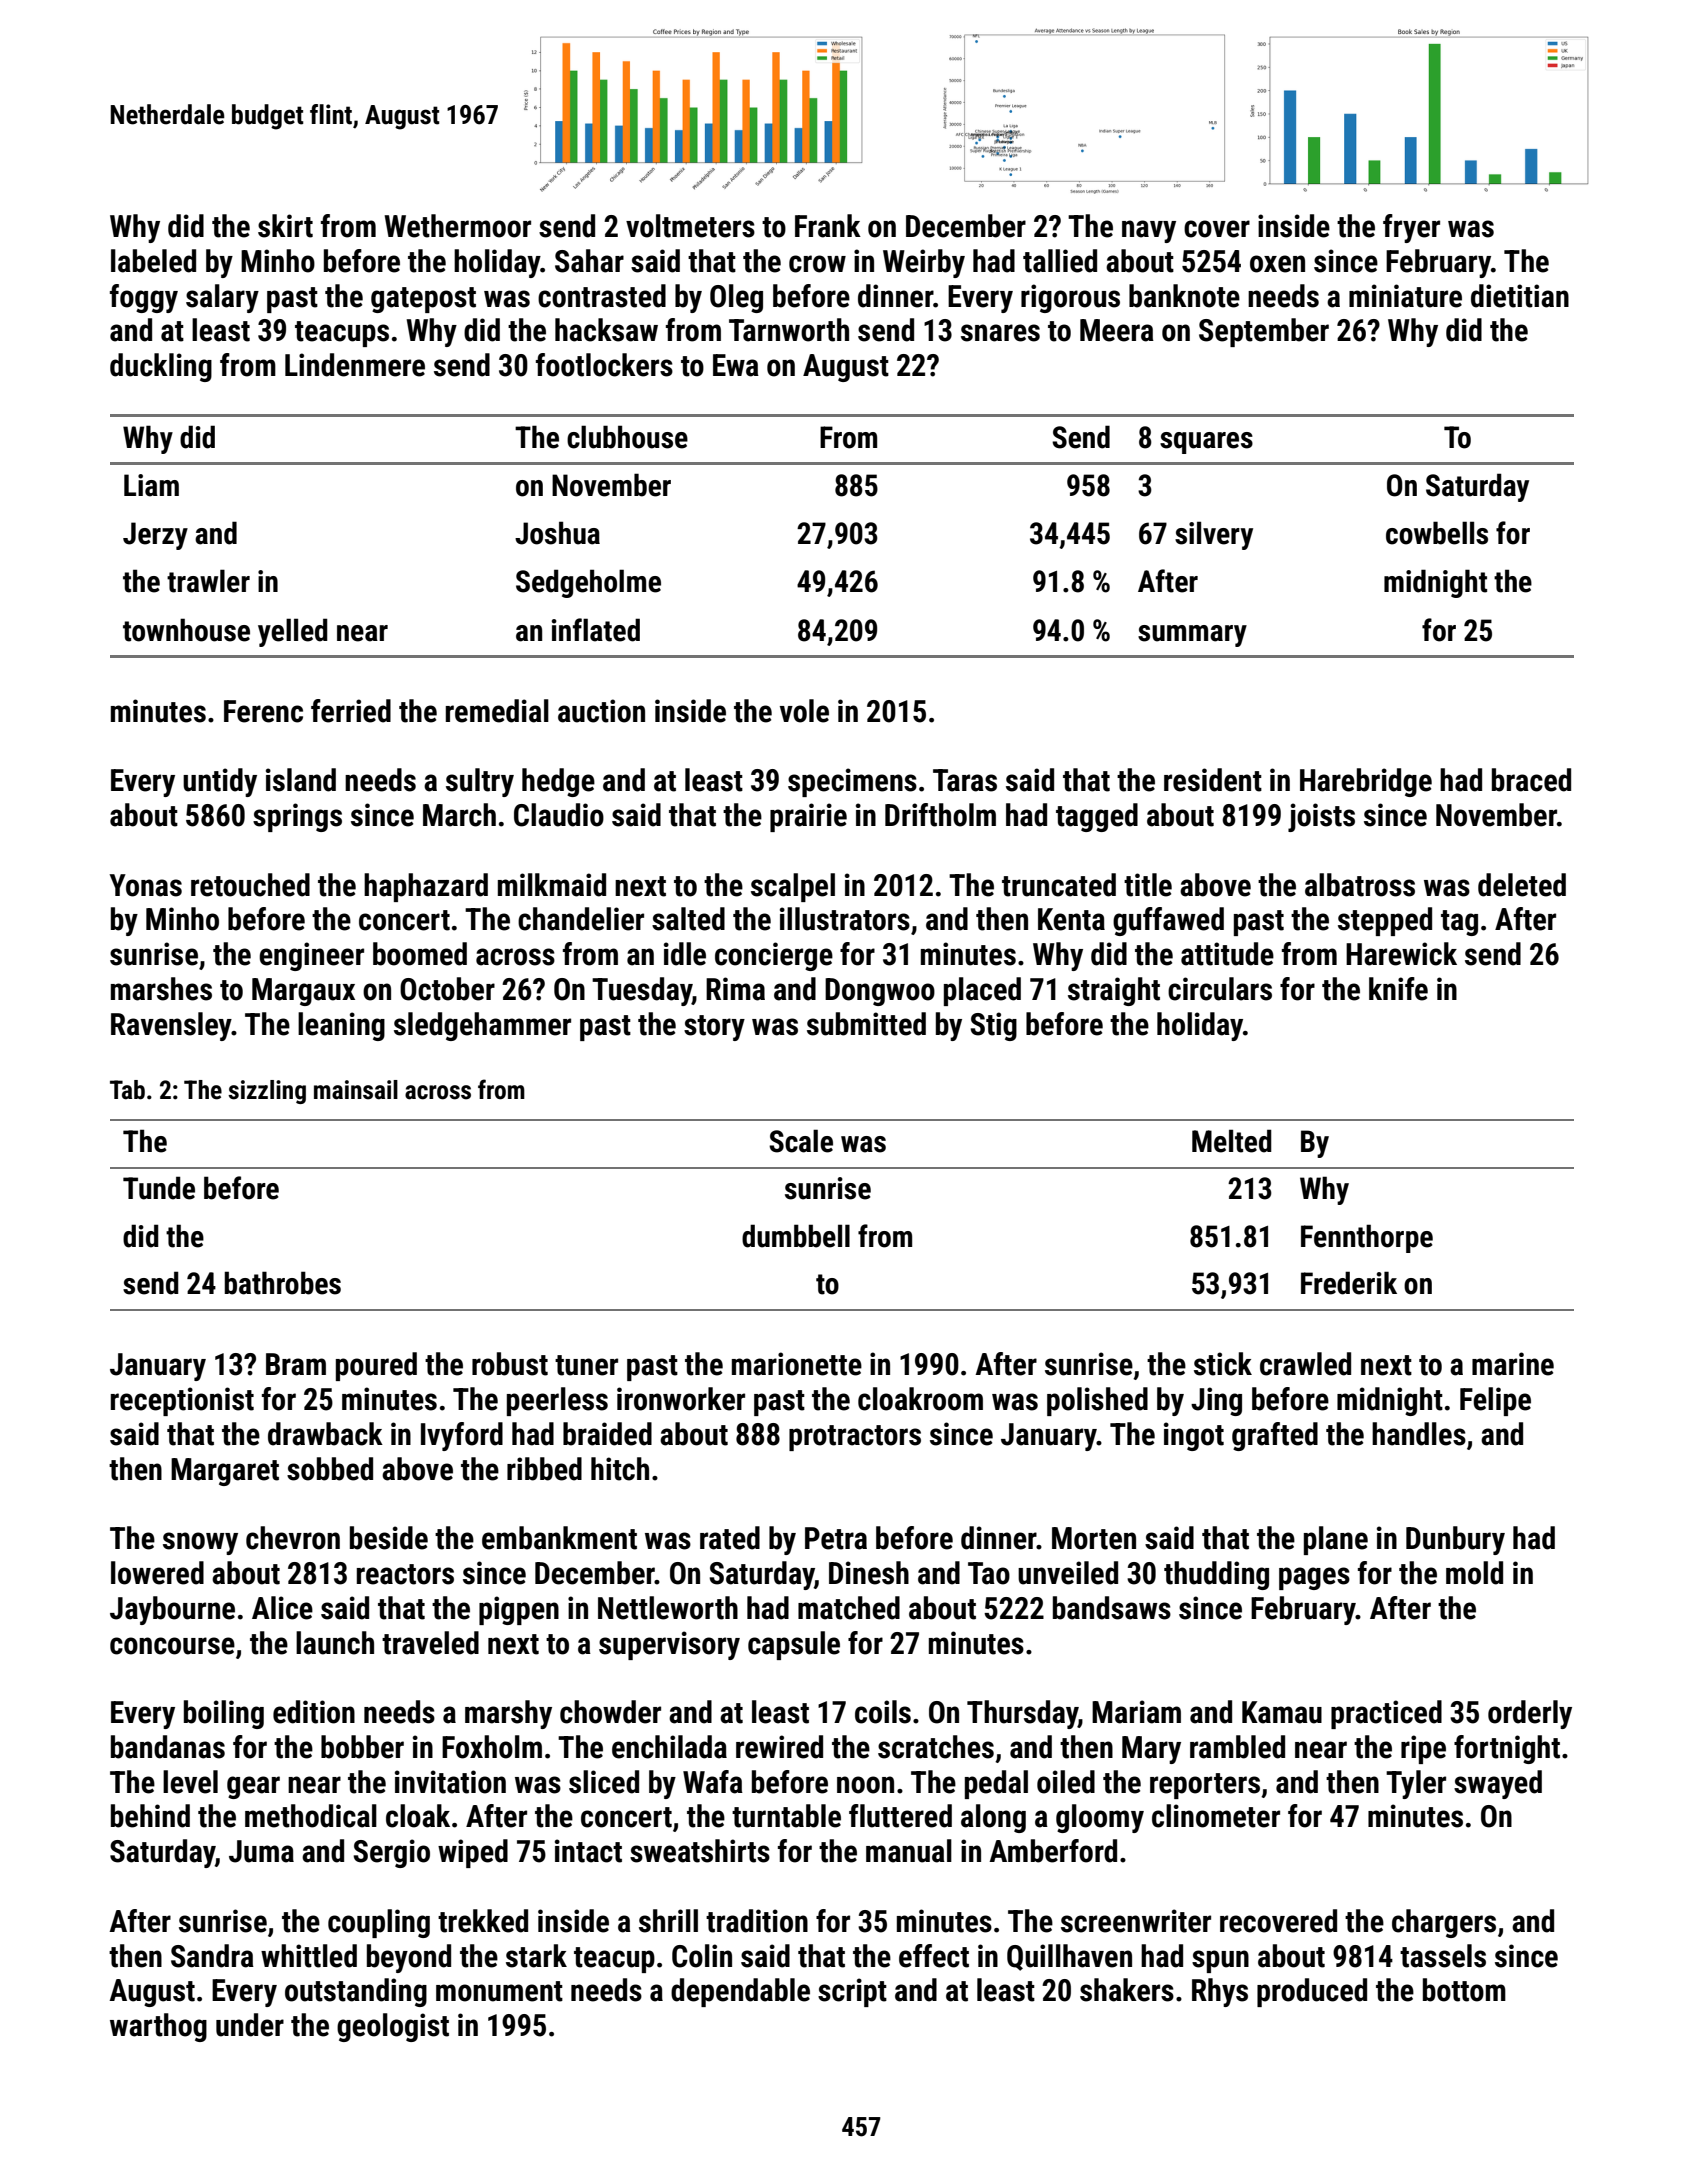  Describe the element at coordinates (285, 226) in the screenshot. I see `skirt` at that location.
